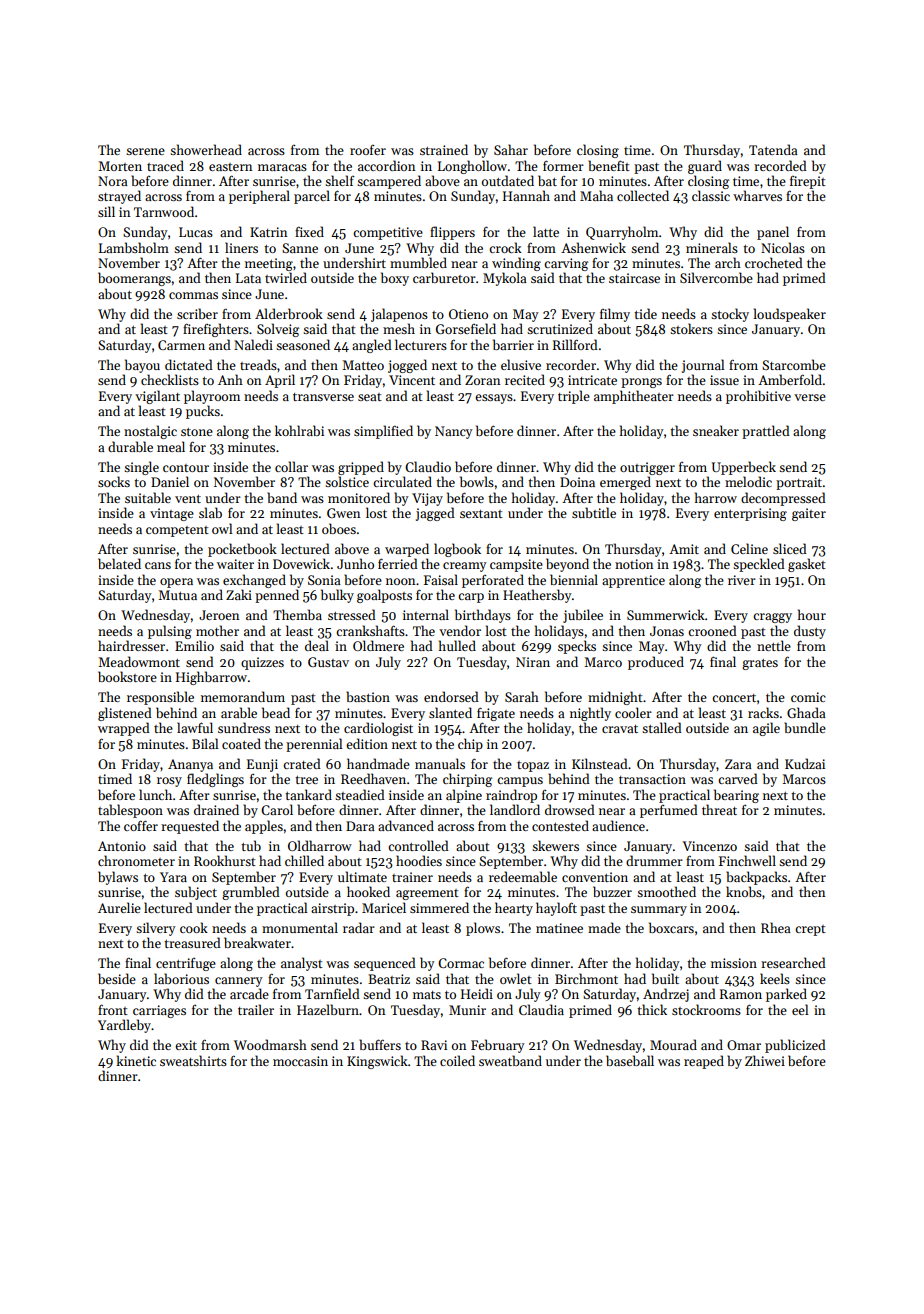 The height and width of the screenshot is (1314, 924). What do you see at coordinates (300, 1061) in the screenshot?
I see `moccasin` at bounding box center [300, 1061].
